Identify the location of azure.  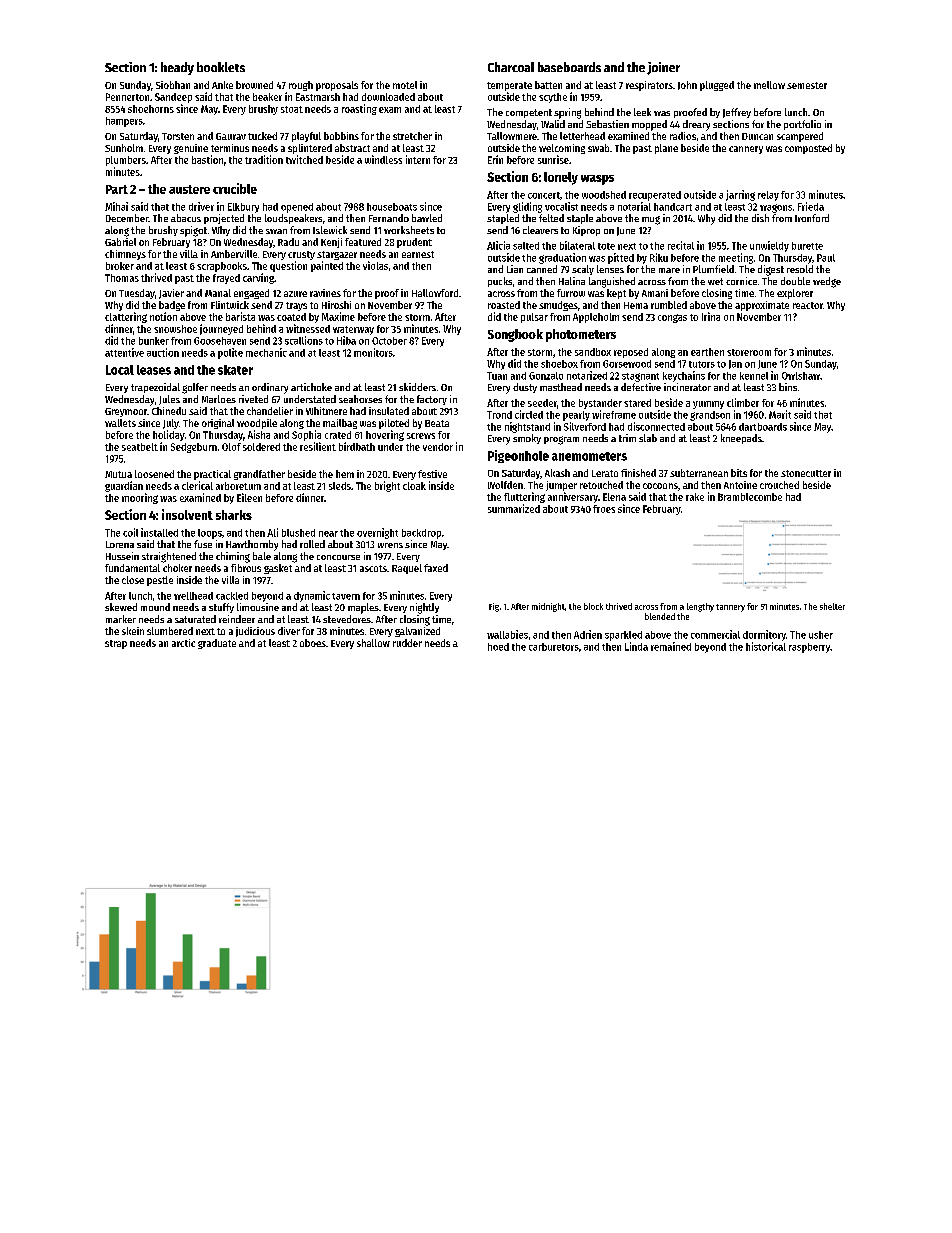
(295, 294).
